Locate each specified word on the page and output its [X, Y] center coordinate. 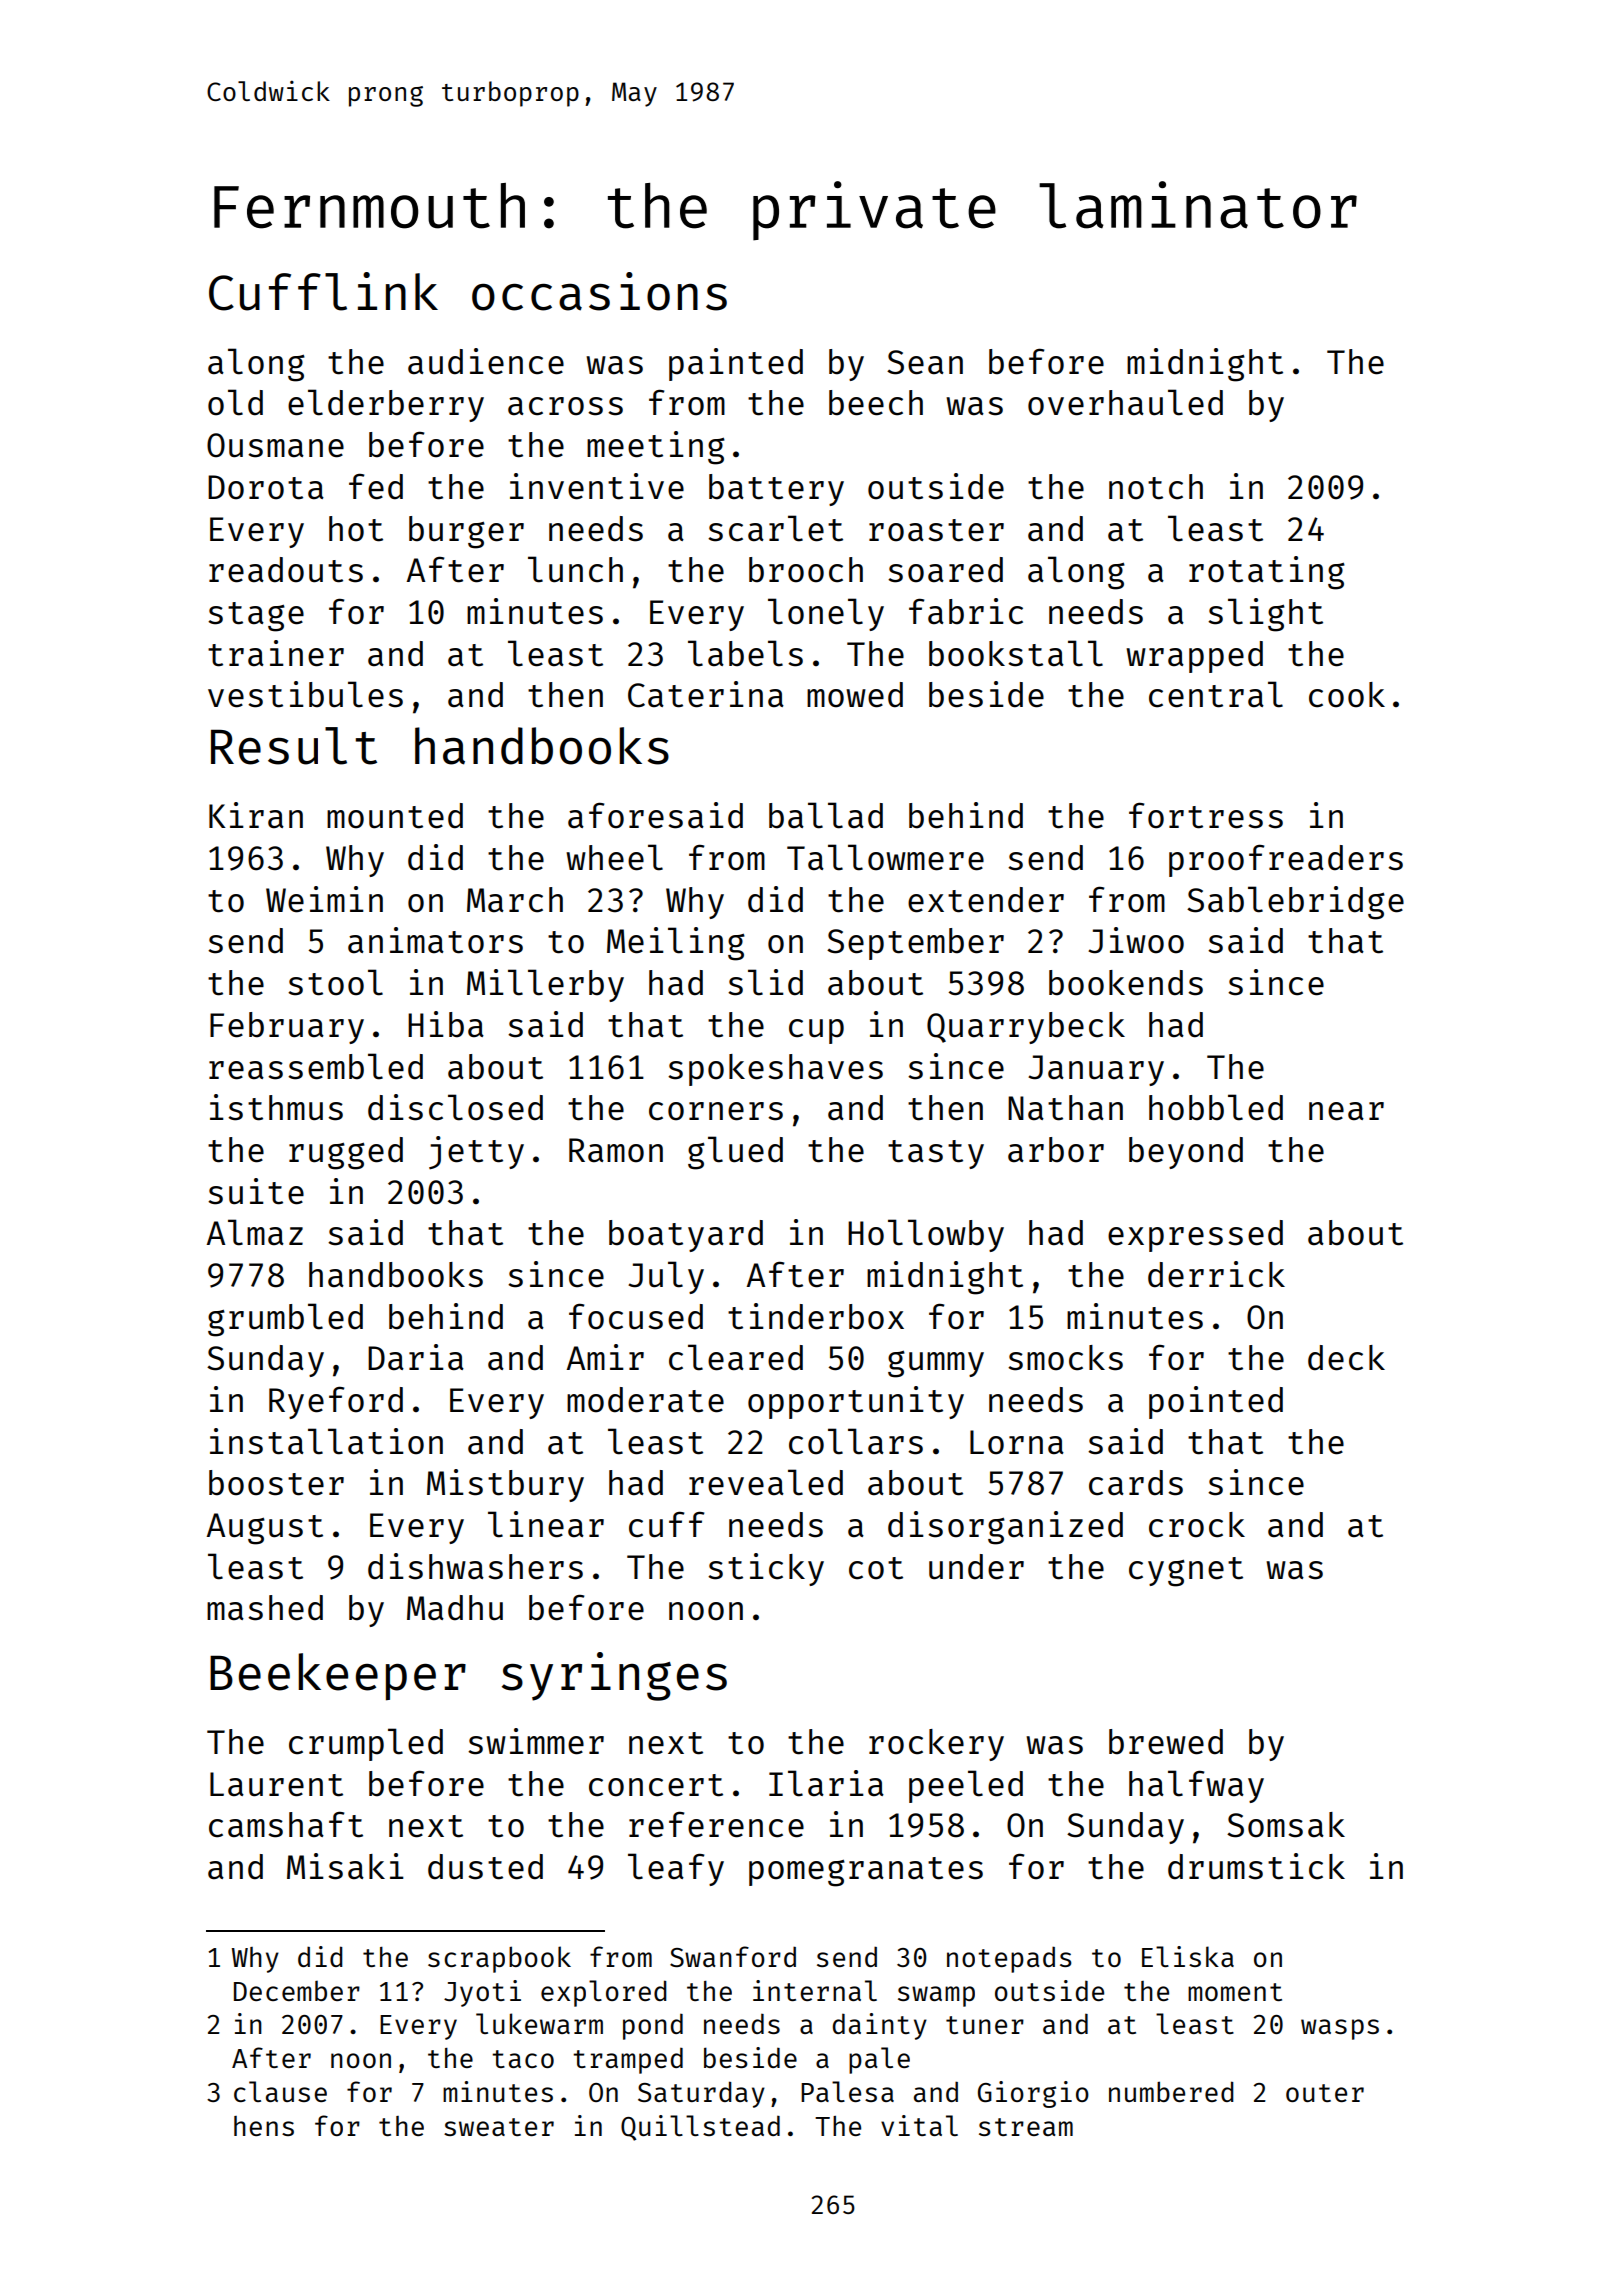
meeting [656, 448]
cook [1347, 695]
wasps [1340, 2029]
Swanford [733, 1956]
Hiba [446, 1024]
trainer [276, 653]
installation [326, 1441]
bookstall [1016, 653]
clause [280, 2091]
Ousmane [275, 445]
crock [1197, 1525]
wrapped [1194, 657]
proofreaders [1286, 860]
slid [765, 982]
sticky [766, 1569]
